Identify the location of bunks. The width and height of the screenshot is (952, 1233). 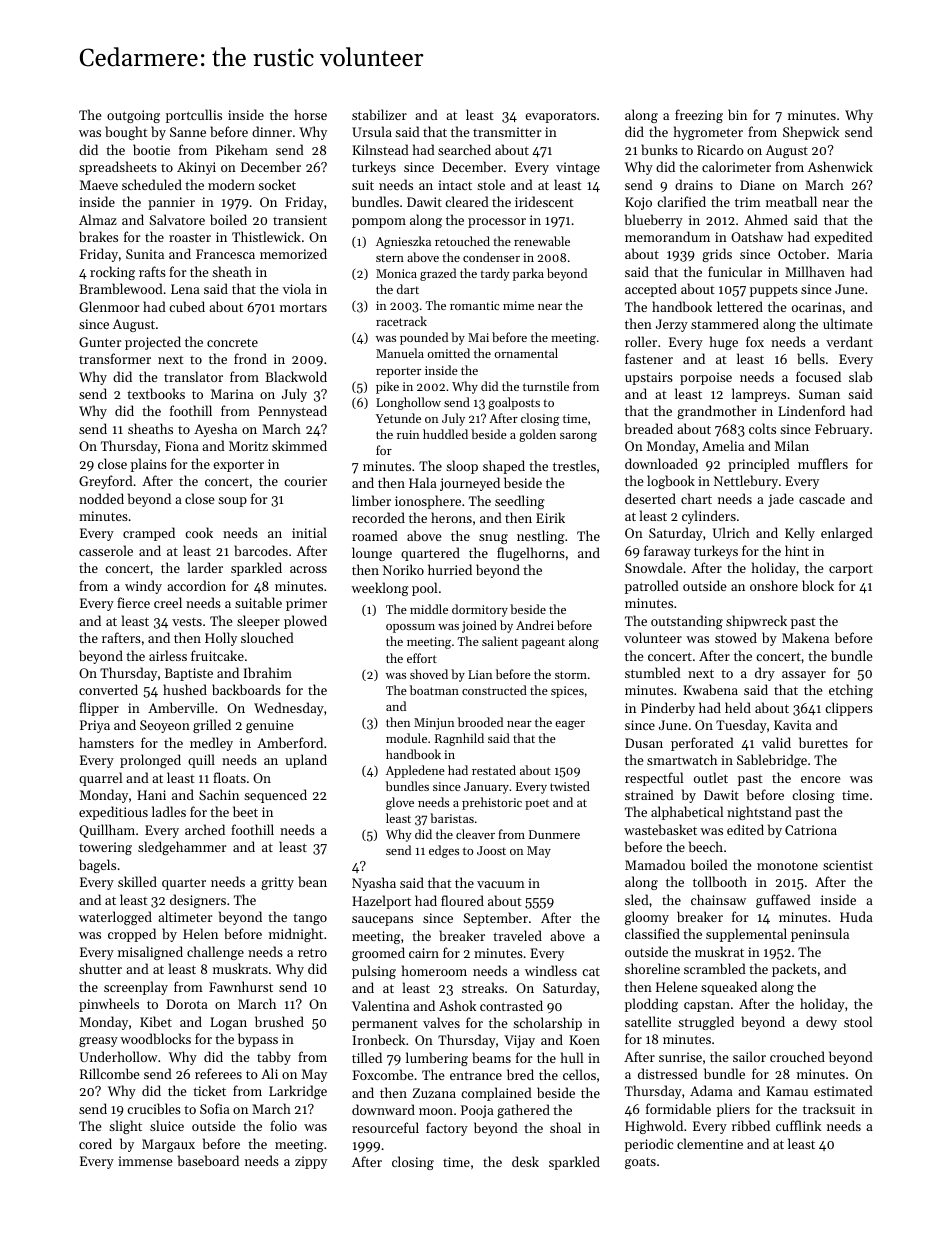
(659, 149).
